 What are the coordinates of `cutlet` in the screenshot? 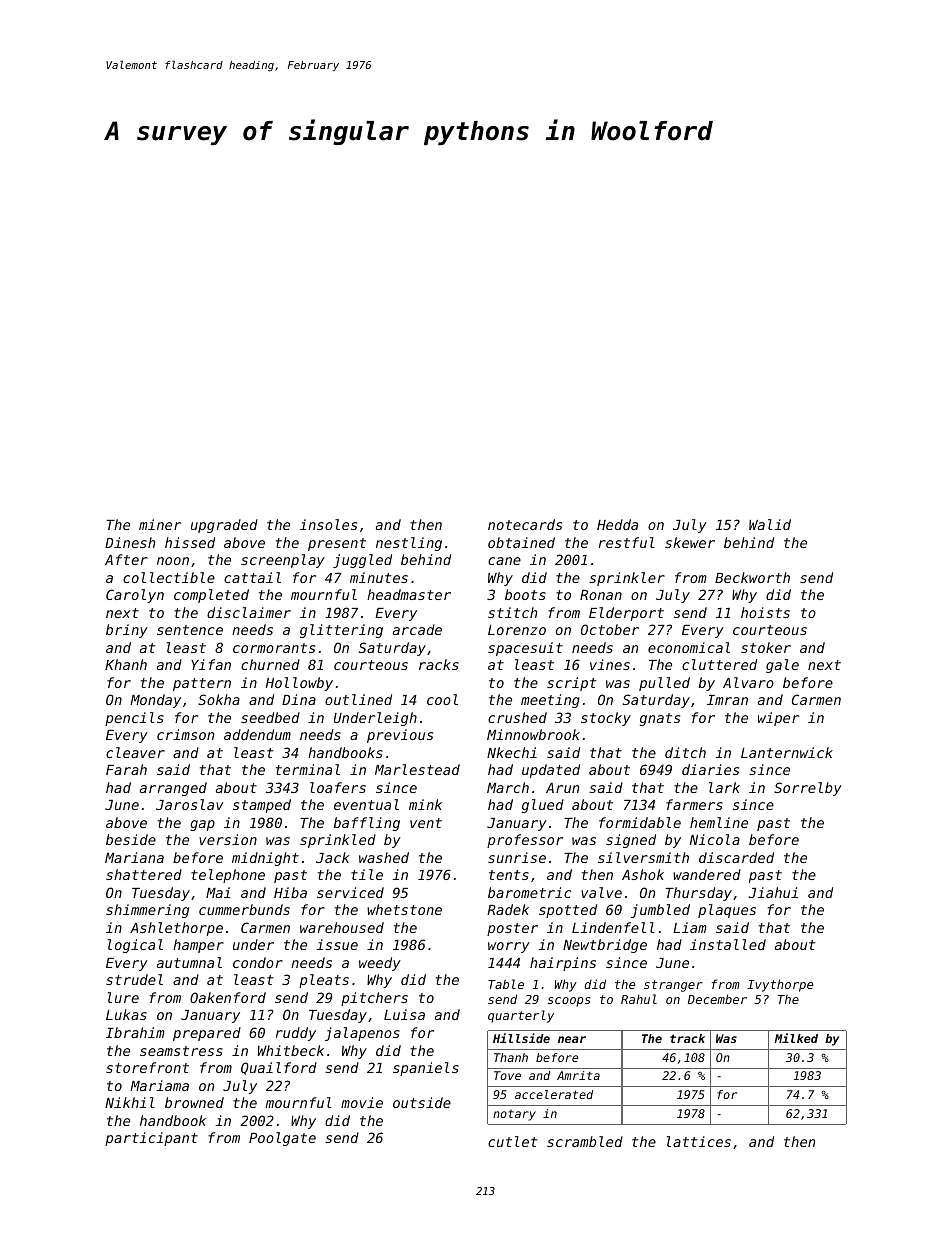 It's located at (512, 1141).
